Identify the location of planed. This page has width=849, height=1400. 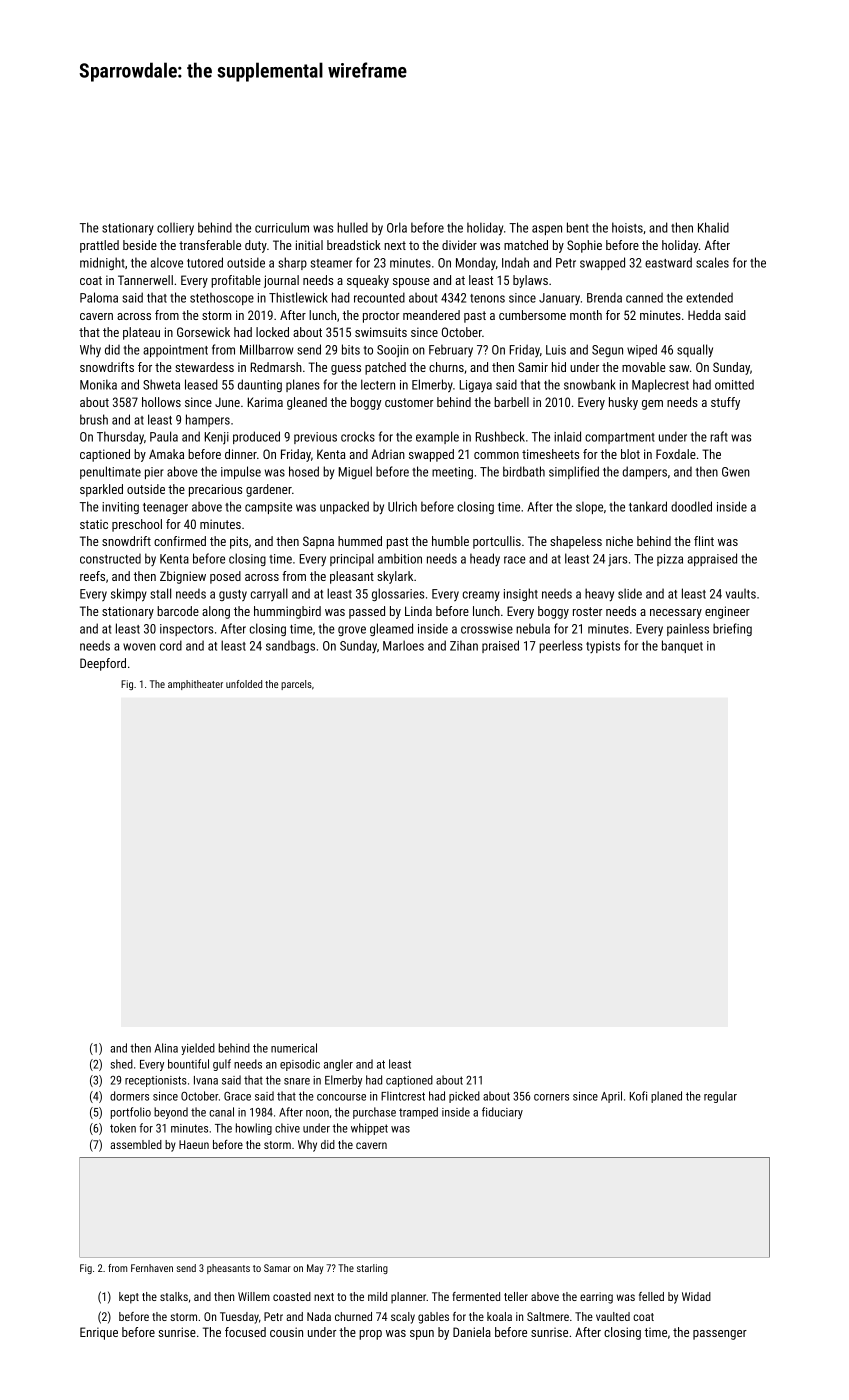
(666, 1097).
